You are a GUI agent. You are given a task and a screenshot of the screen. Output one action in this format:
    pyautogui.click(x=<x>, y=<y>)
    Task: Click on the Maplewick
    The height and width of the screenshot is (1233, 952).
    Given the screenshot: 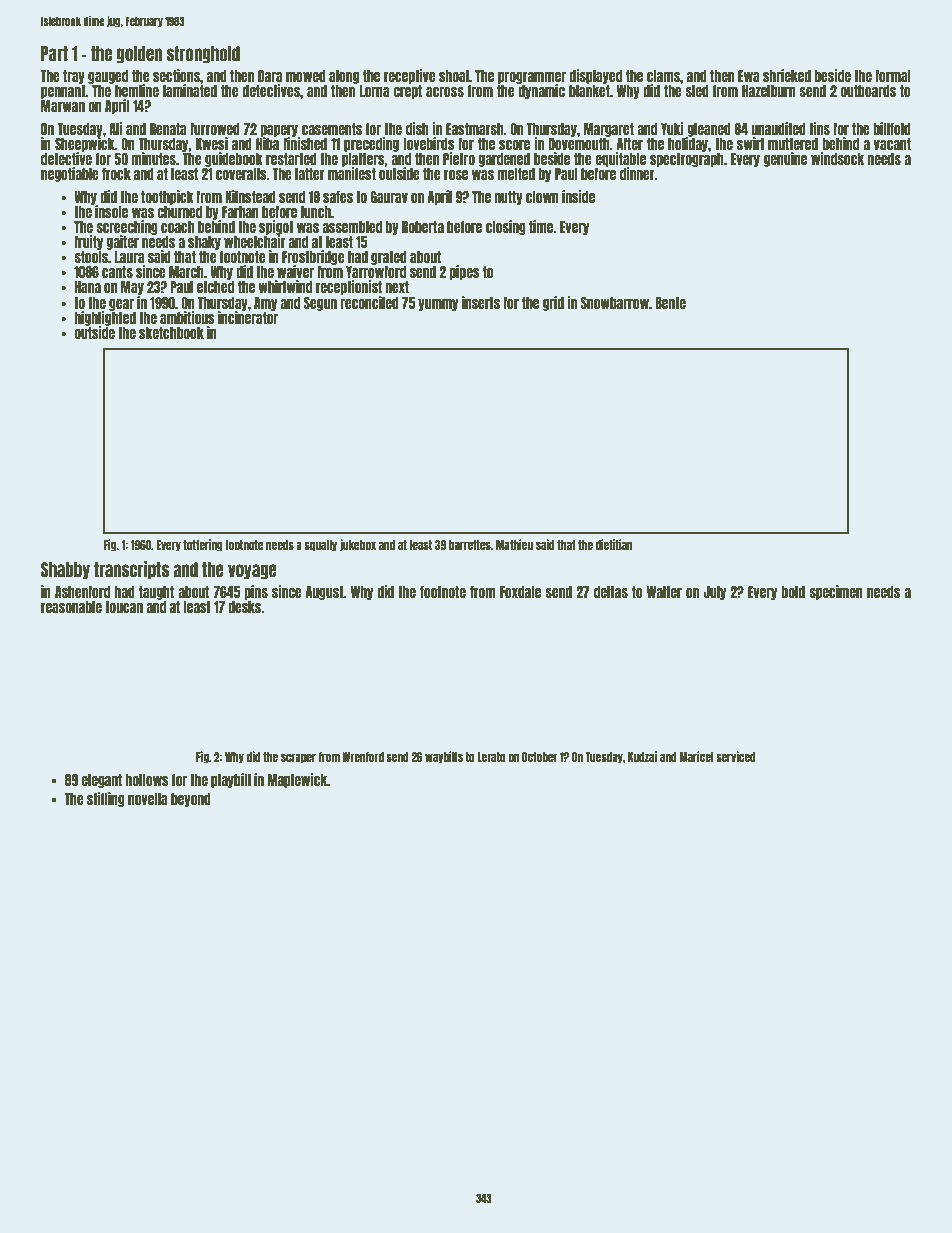 What is the action you would take?
    pyautogui.click(x=297, y=780)
